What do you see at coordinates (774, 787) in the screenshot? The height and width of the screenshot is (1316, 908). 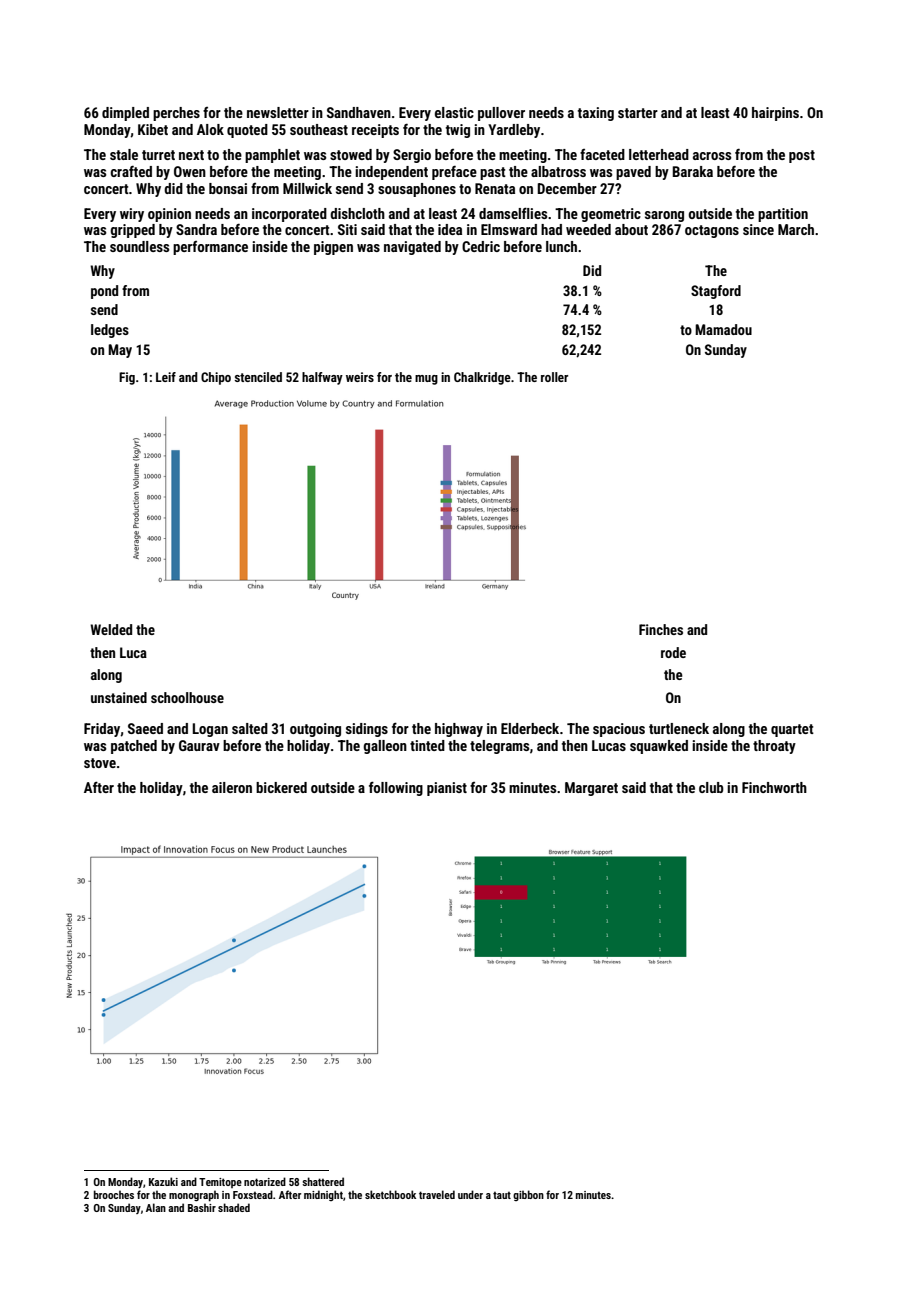 I see `Finchworth` at bounding box center [774, 787].
